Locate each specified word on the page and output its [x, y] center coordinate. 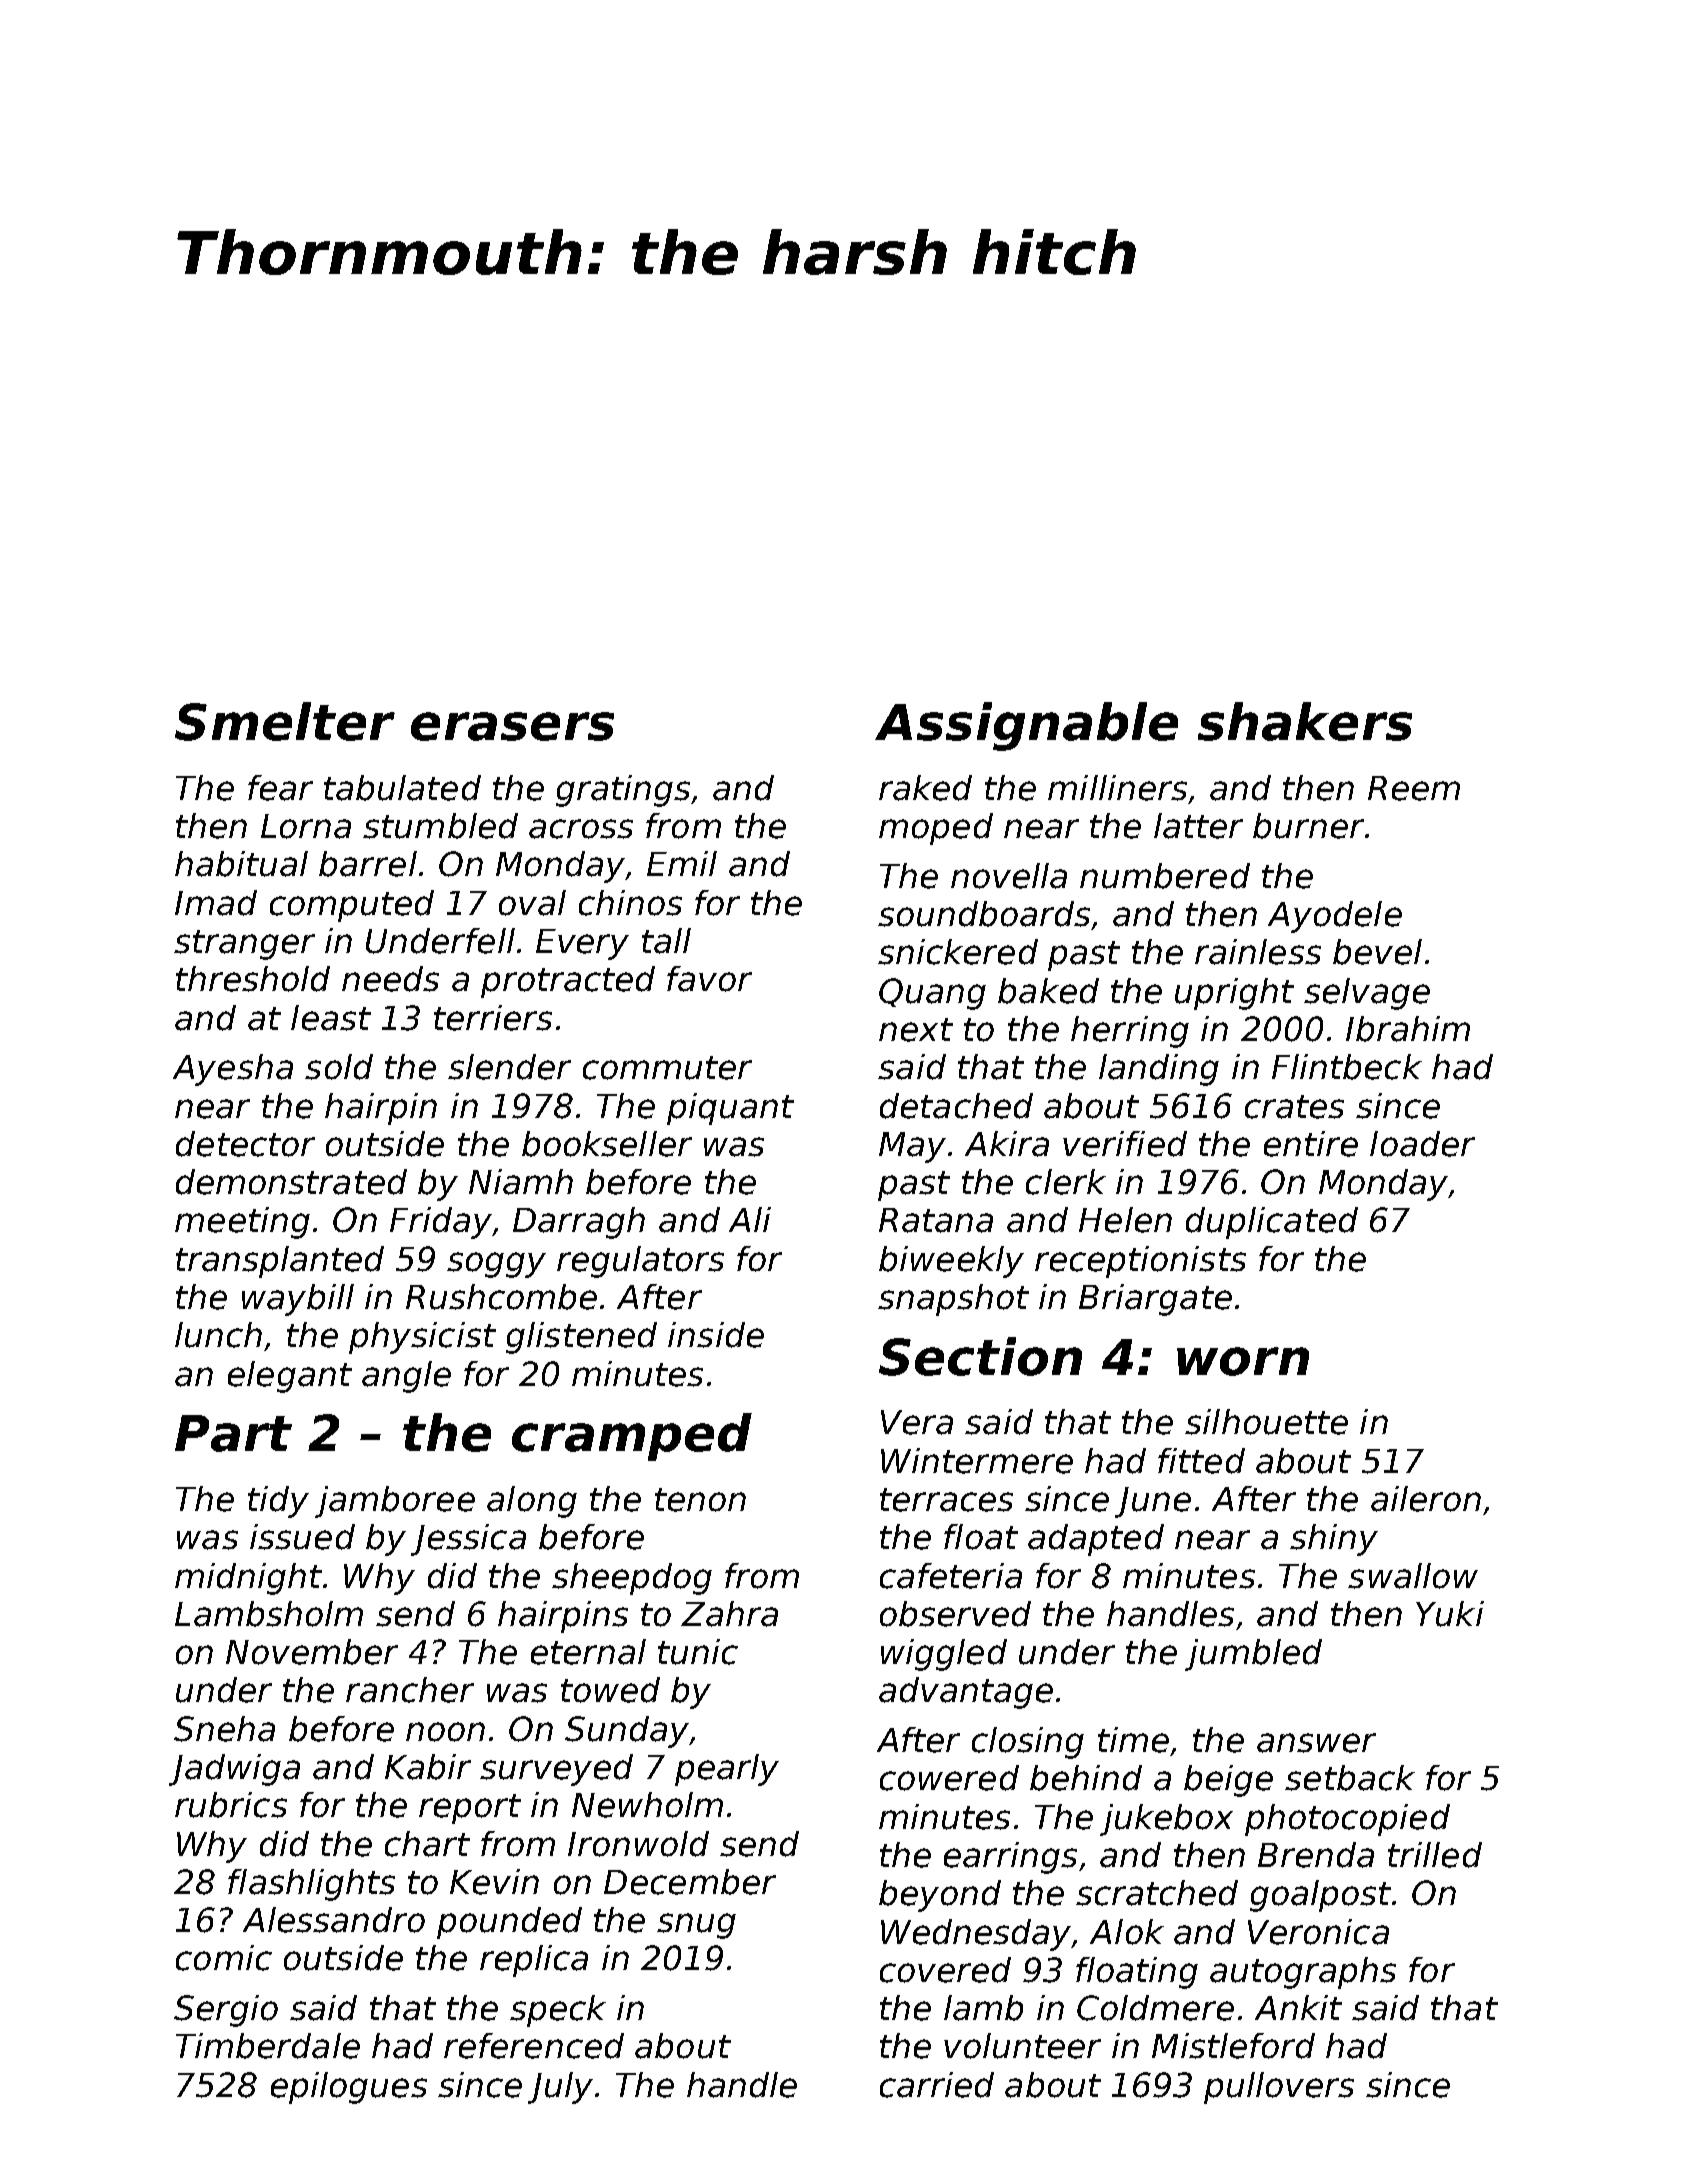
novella [1009, 876]
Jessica [468, 1540]
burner [1308, 826]
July [560, 2088]
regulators [640, 1262]
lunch [218, 1335]
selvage [1367, 994]
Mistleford [1233, 2046]
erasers [512, 726]
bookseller [607, 1144]
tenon [700, 1500]
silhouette [1266, 1422]
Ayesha [233, 1070]
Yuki [1450, 1614]
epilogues [349, 2088]
